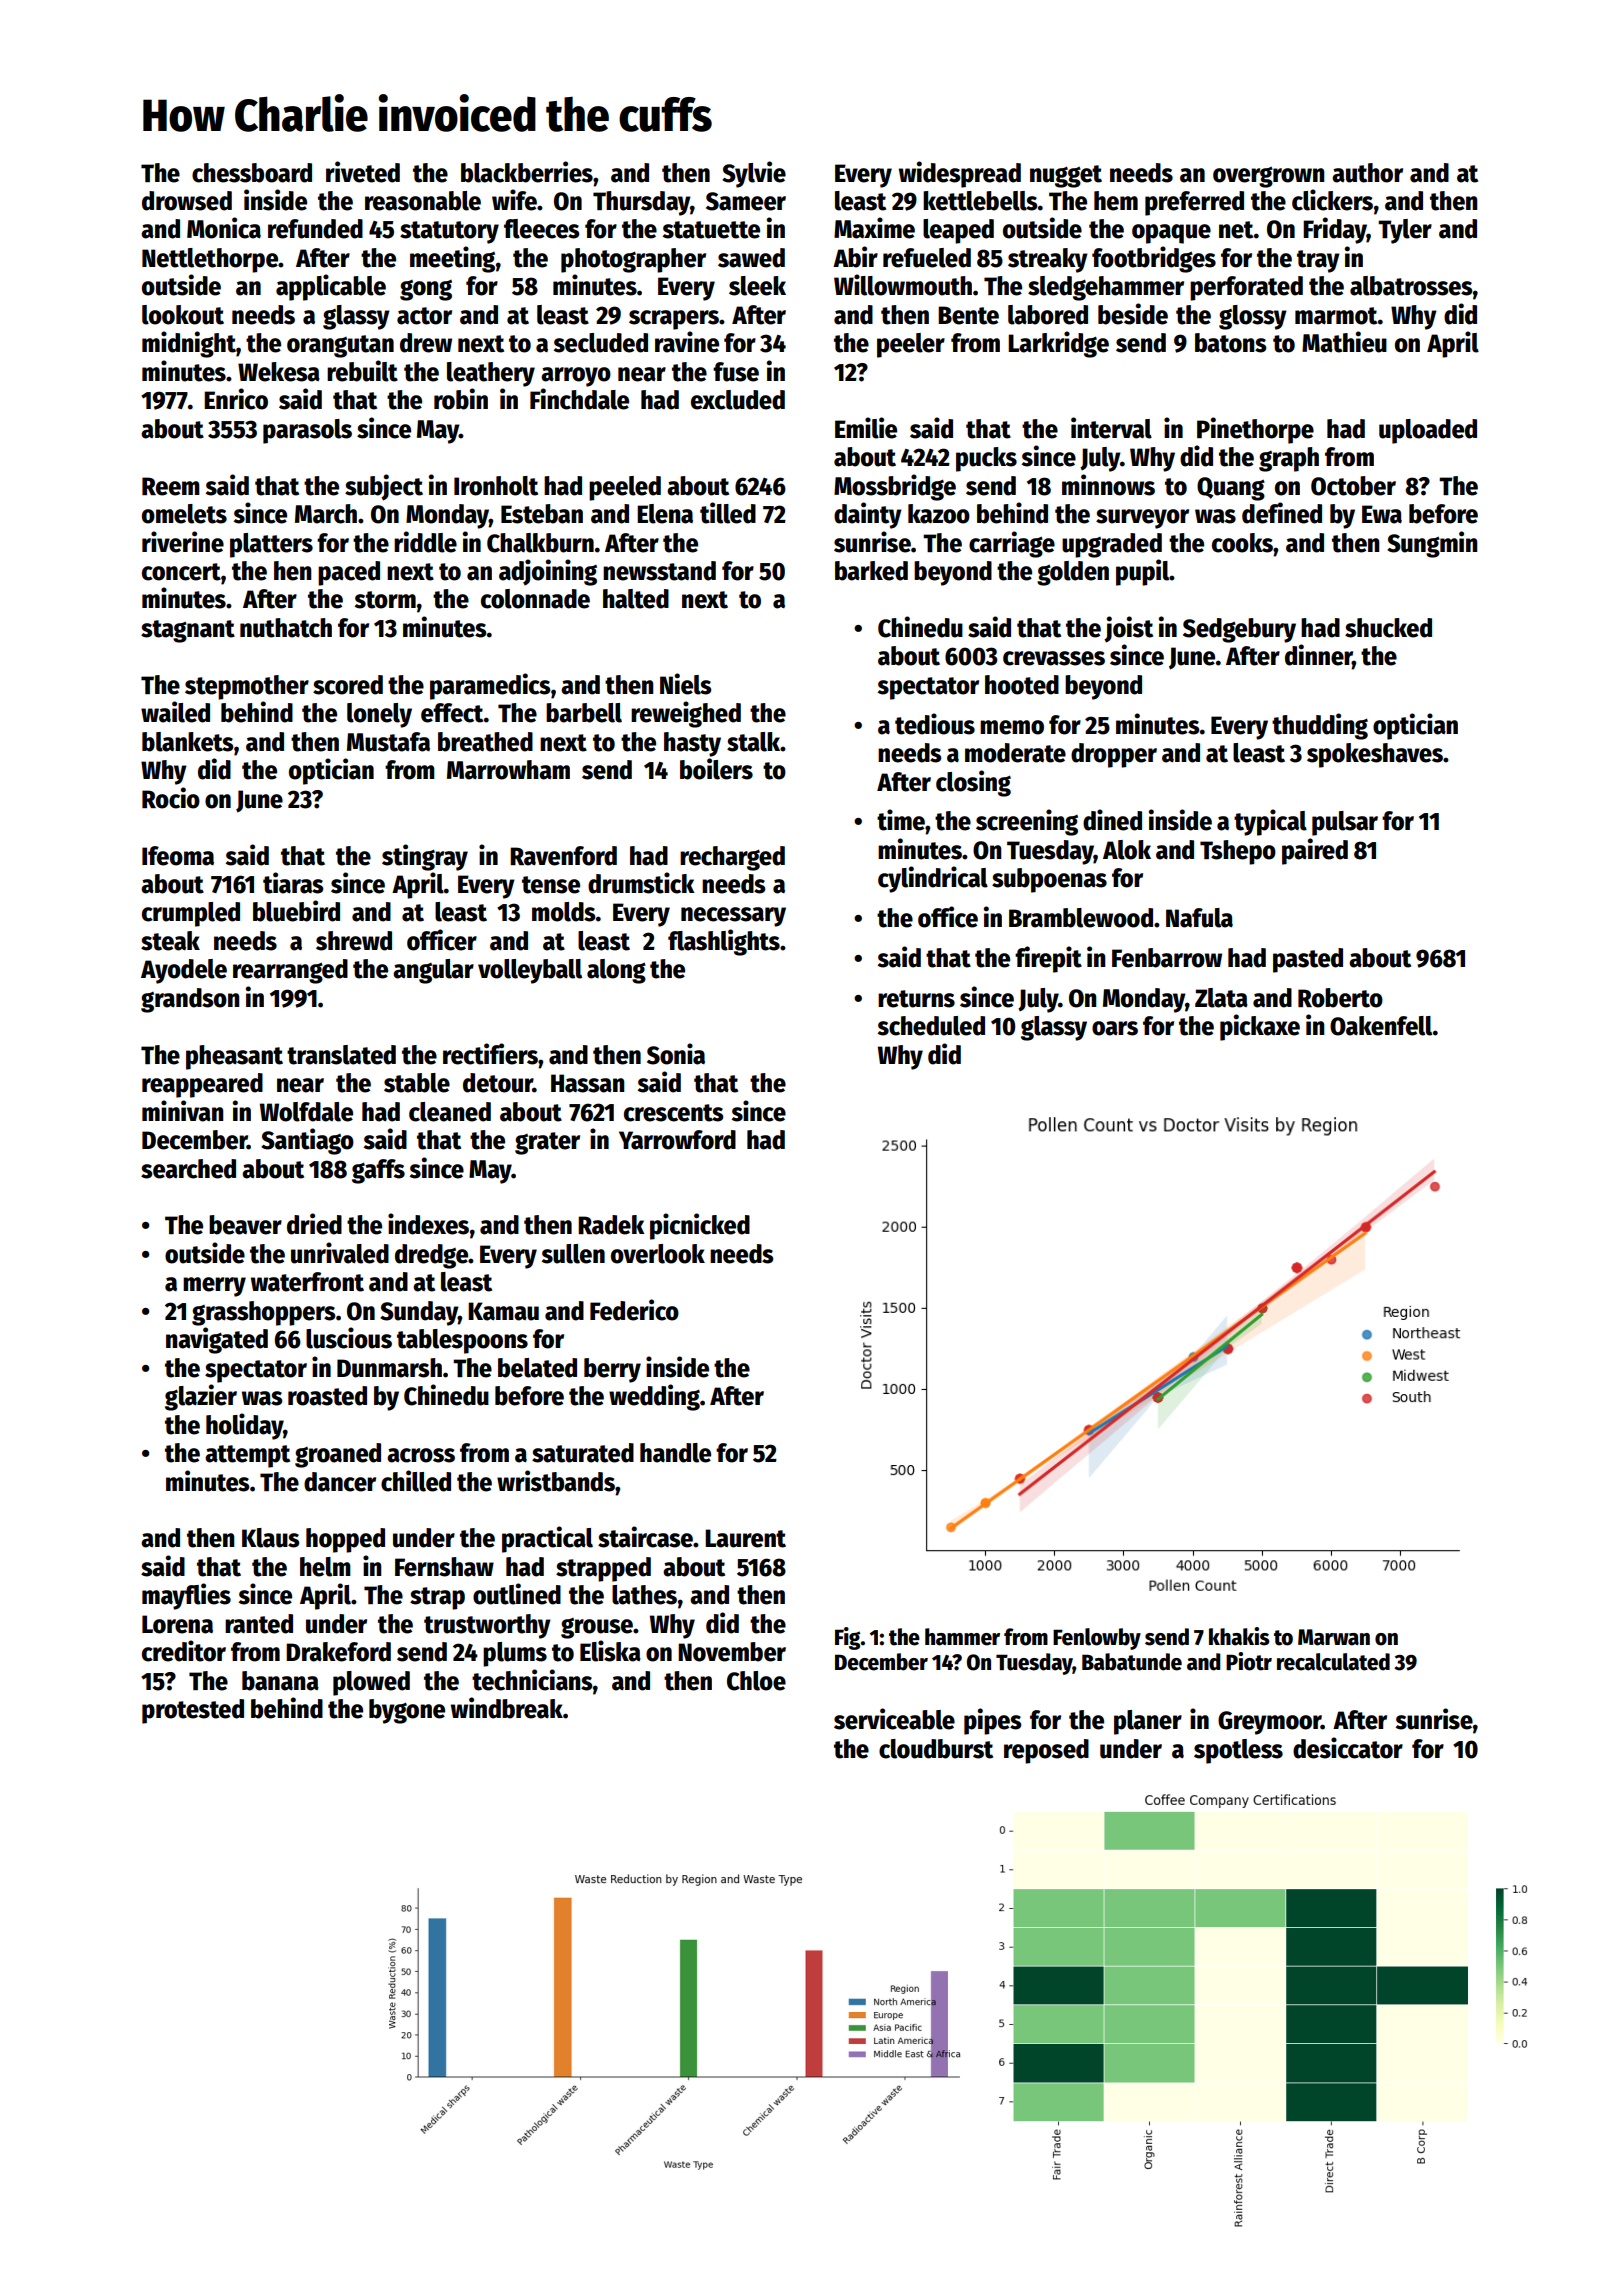 Image resolution: width=1620 pixels, height=2292 pixels. Describe the element at coordinates (1381, 1026) in the screenshot. I see `Oakenfell` at that location.
